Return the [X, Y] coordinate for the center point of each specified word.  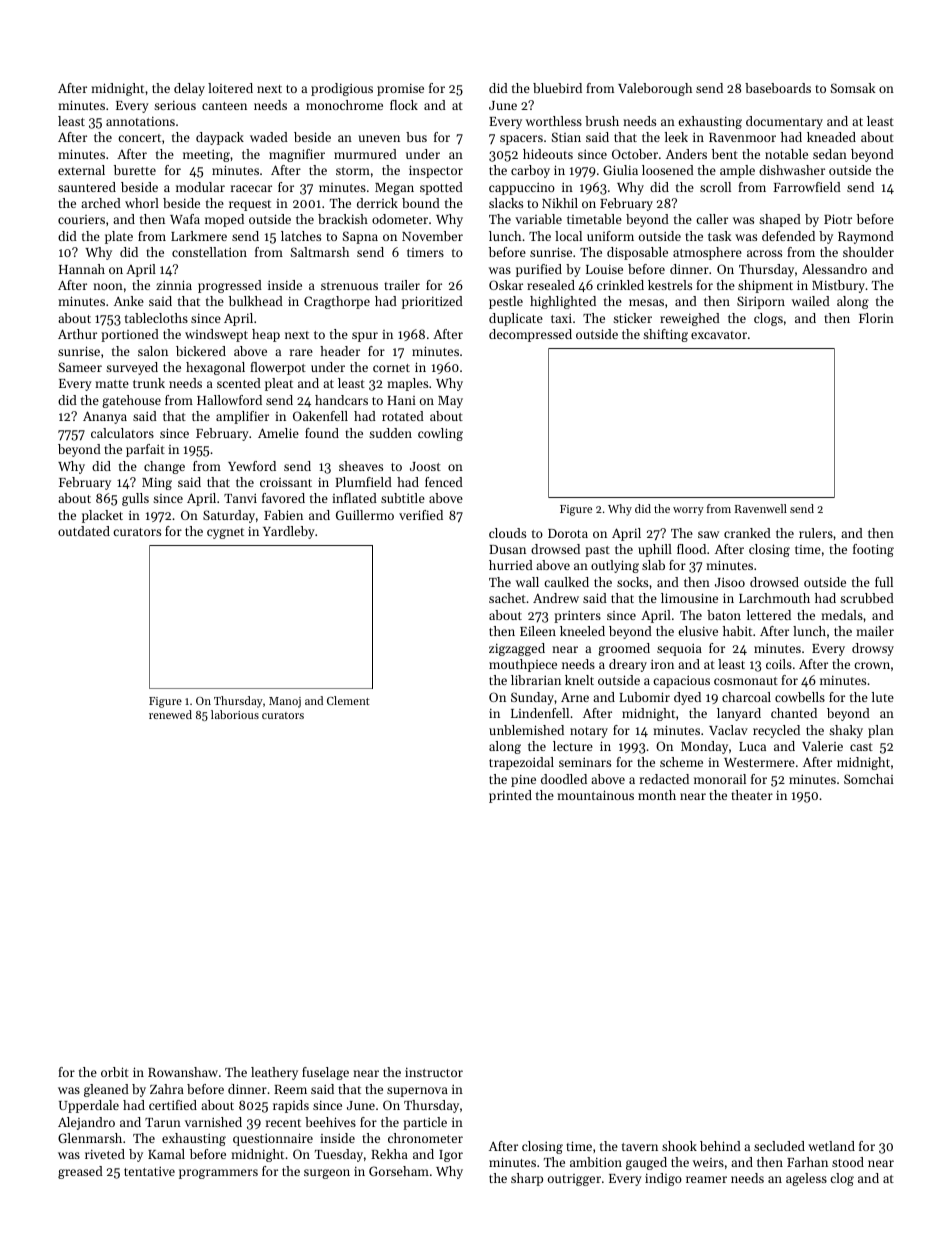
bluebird [557, 88]
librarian [536, 680]
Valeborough [655, 89]
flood [691, 549]
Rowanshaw [183, 1072]
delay [189, 89]
